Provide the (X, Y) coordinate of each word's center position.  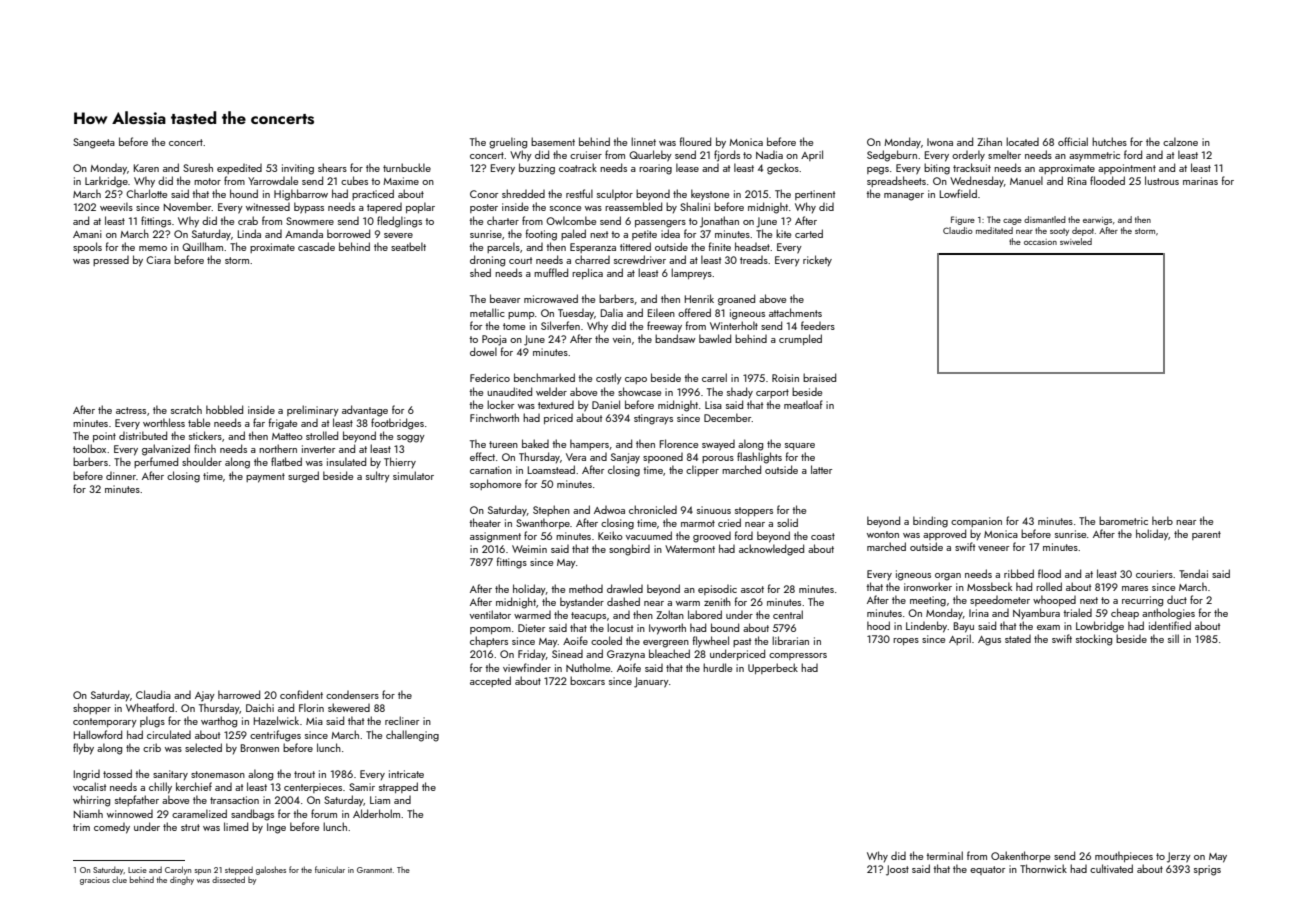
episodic (717, 590)
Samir (362, 787)
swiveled (1076, 241)
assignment (495, 537)
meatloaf (803, 404)
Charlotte (146, 193)
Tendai (1193, 573)
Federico (490, 377)
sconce (565, 208)
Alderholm (376, 813)
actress (131, 410)
